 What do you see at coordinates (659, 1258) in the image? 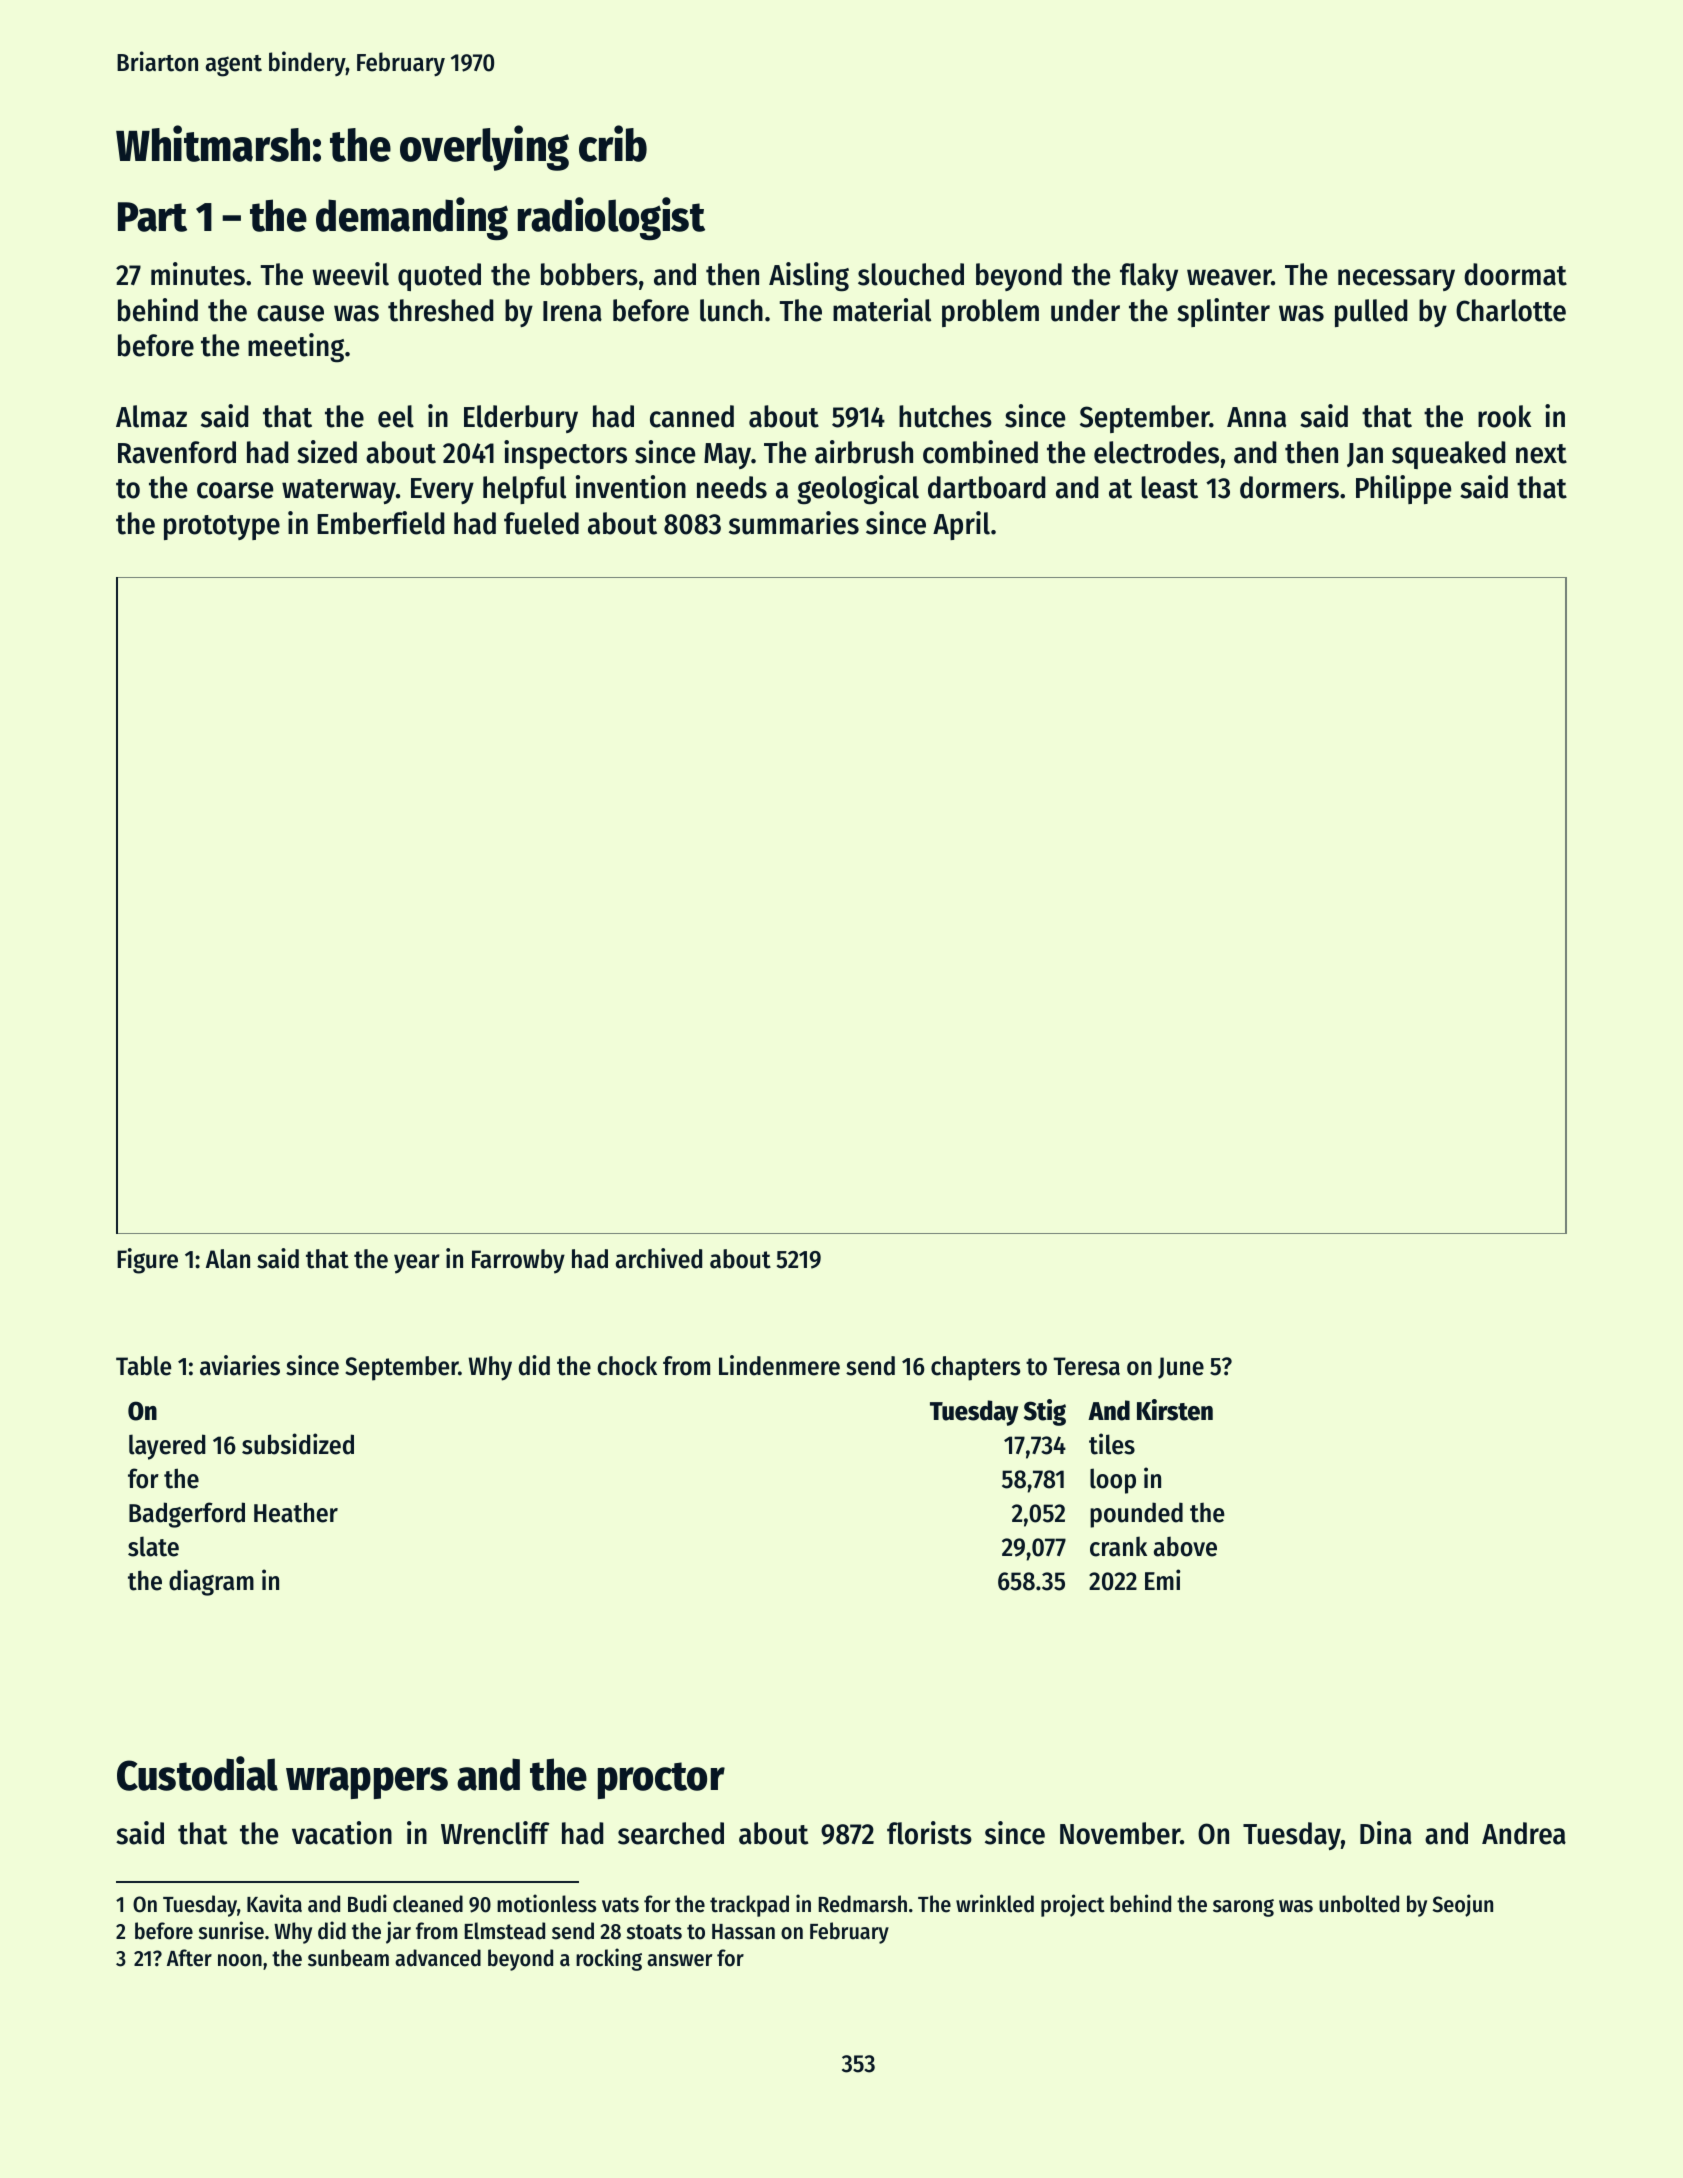
I see `archived` at bounding box center [659, 1258].
